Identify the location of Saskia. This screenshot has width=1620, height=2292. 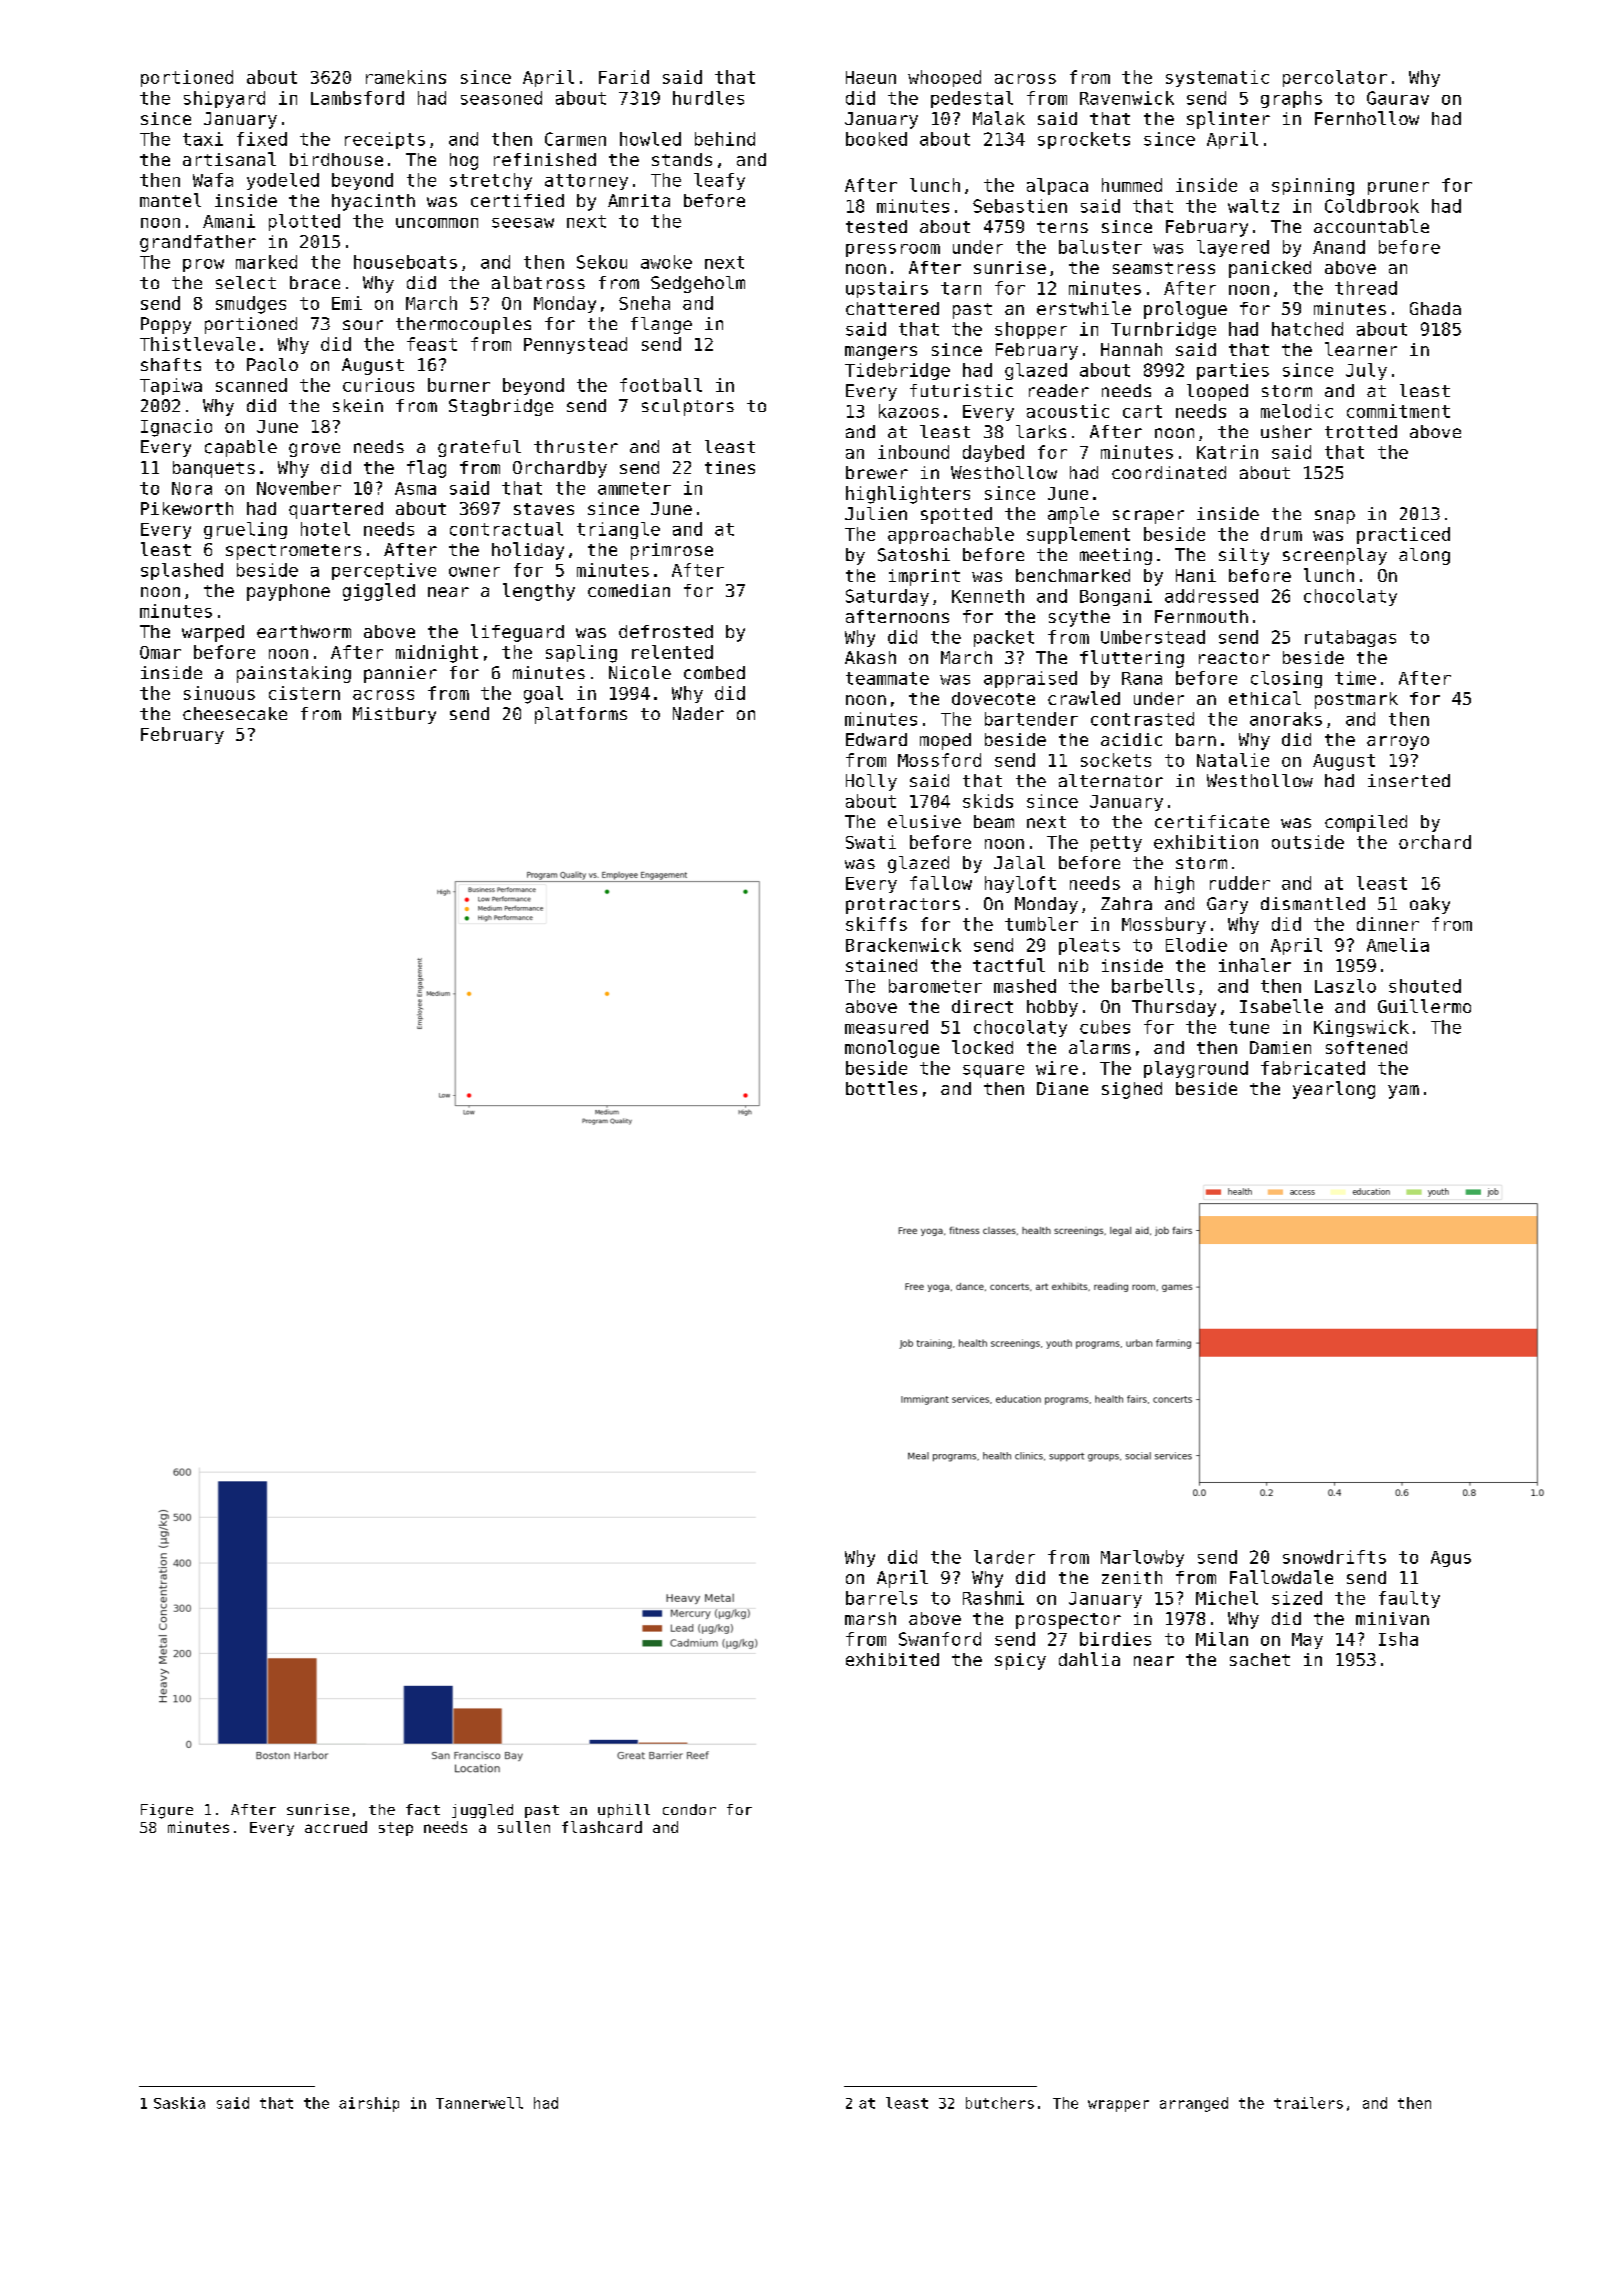
(179, 2103).
